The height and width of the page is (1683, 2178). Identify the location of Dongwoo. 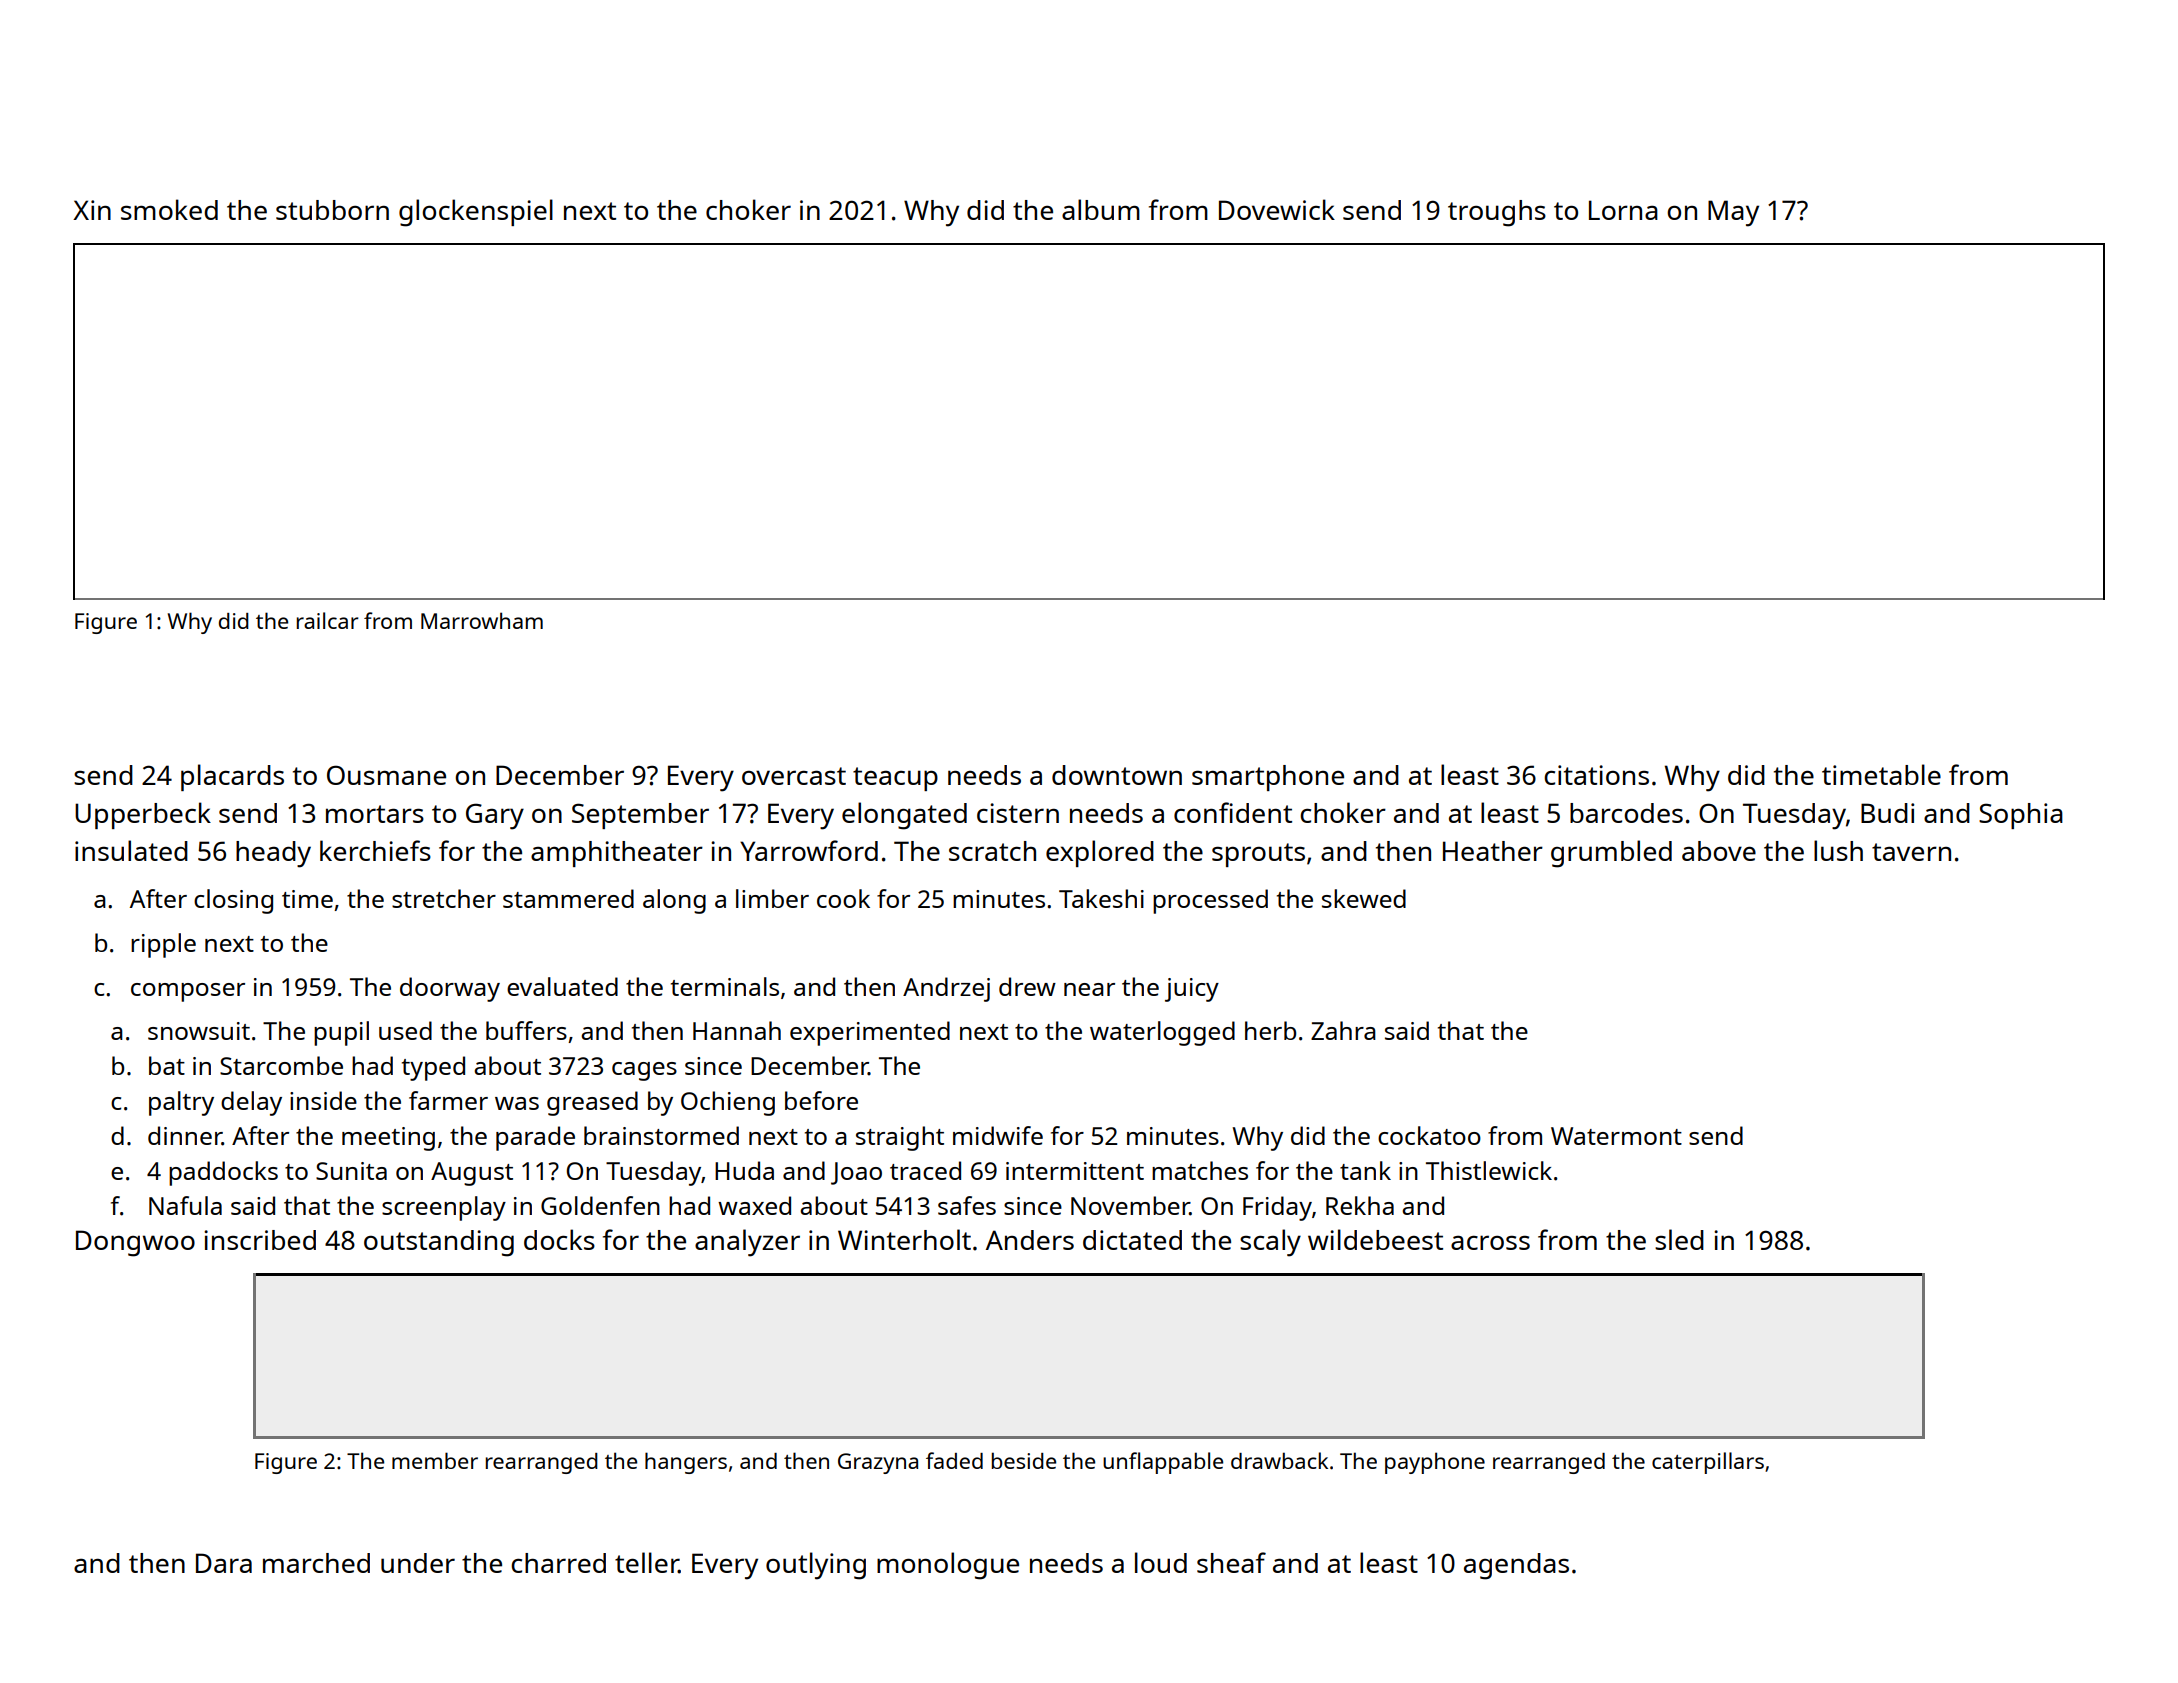
(135, 1243).
